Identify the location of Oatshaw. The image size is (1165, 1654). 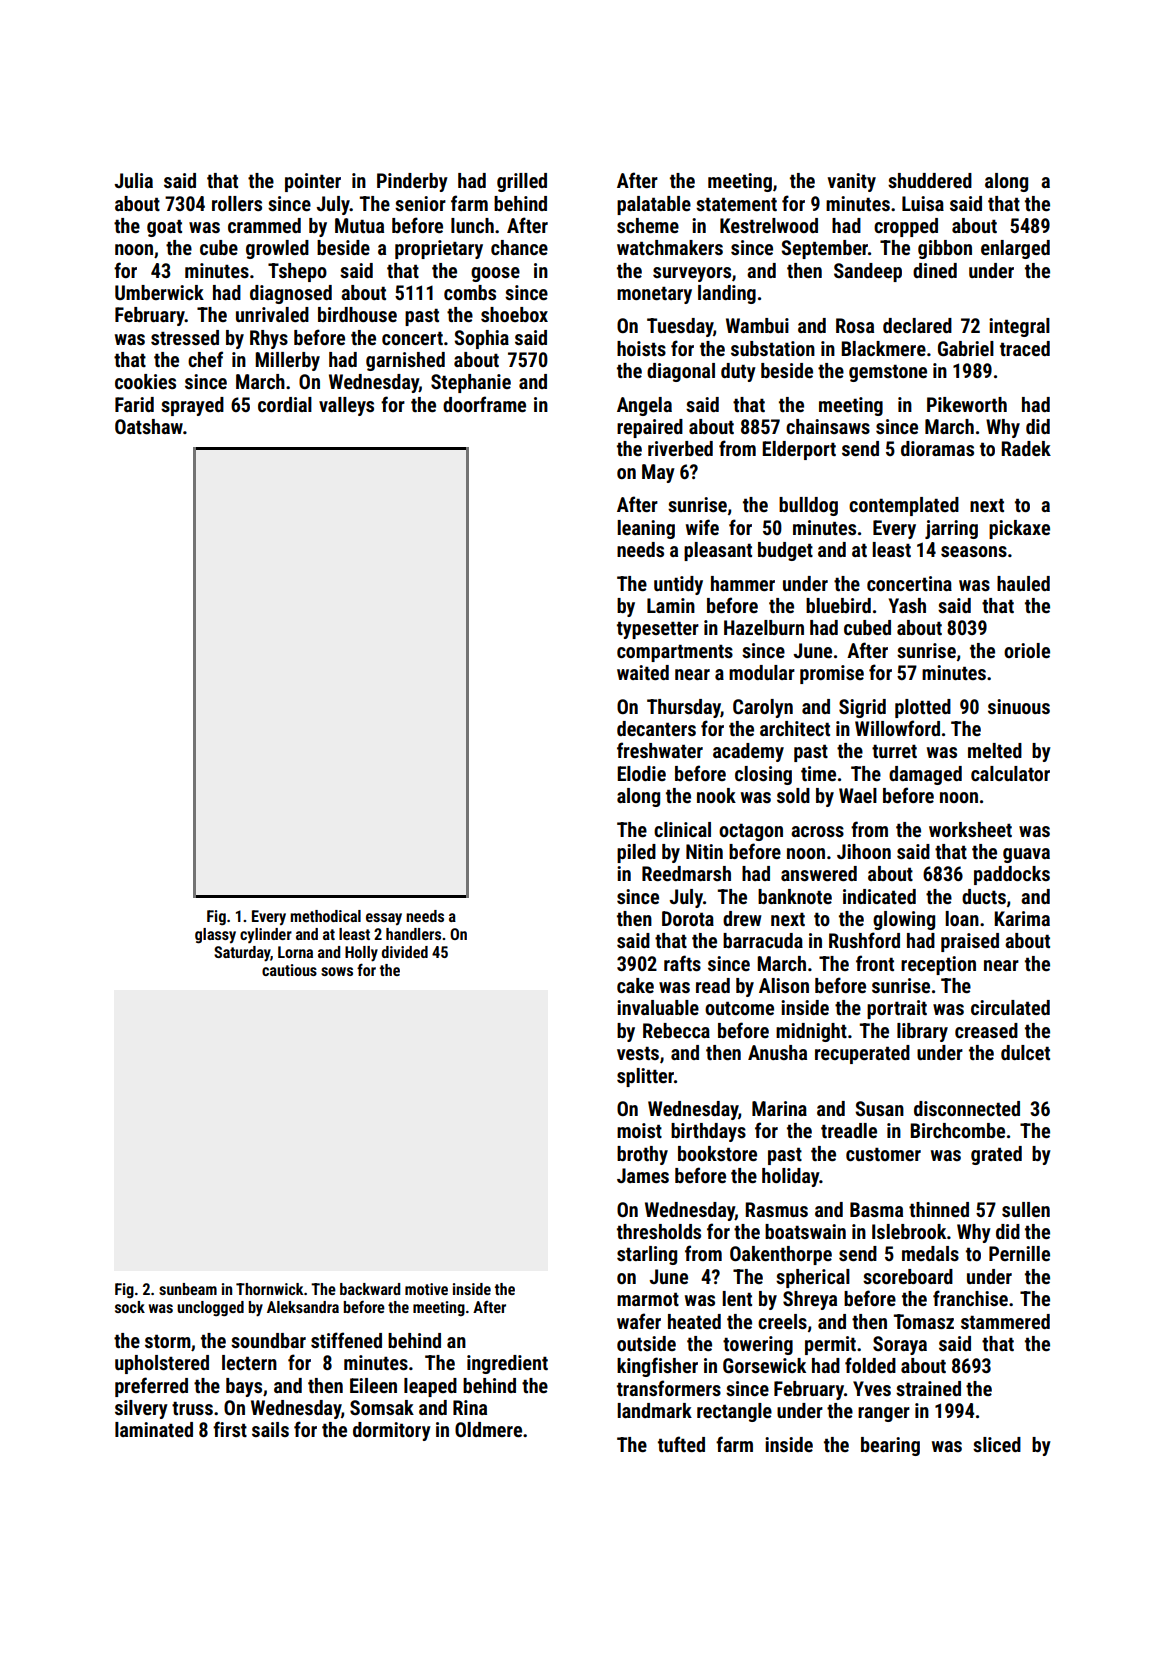
(149, 426).
